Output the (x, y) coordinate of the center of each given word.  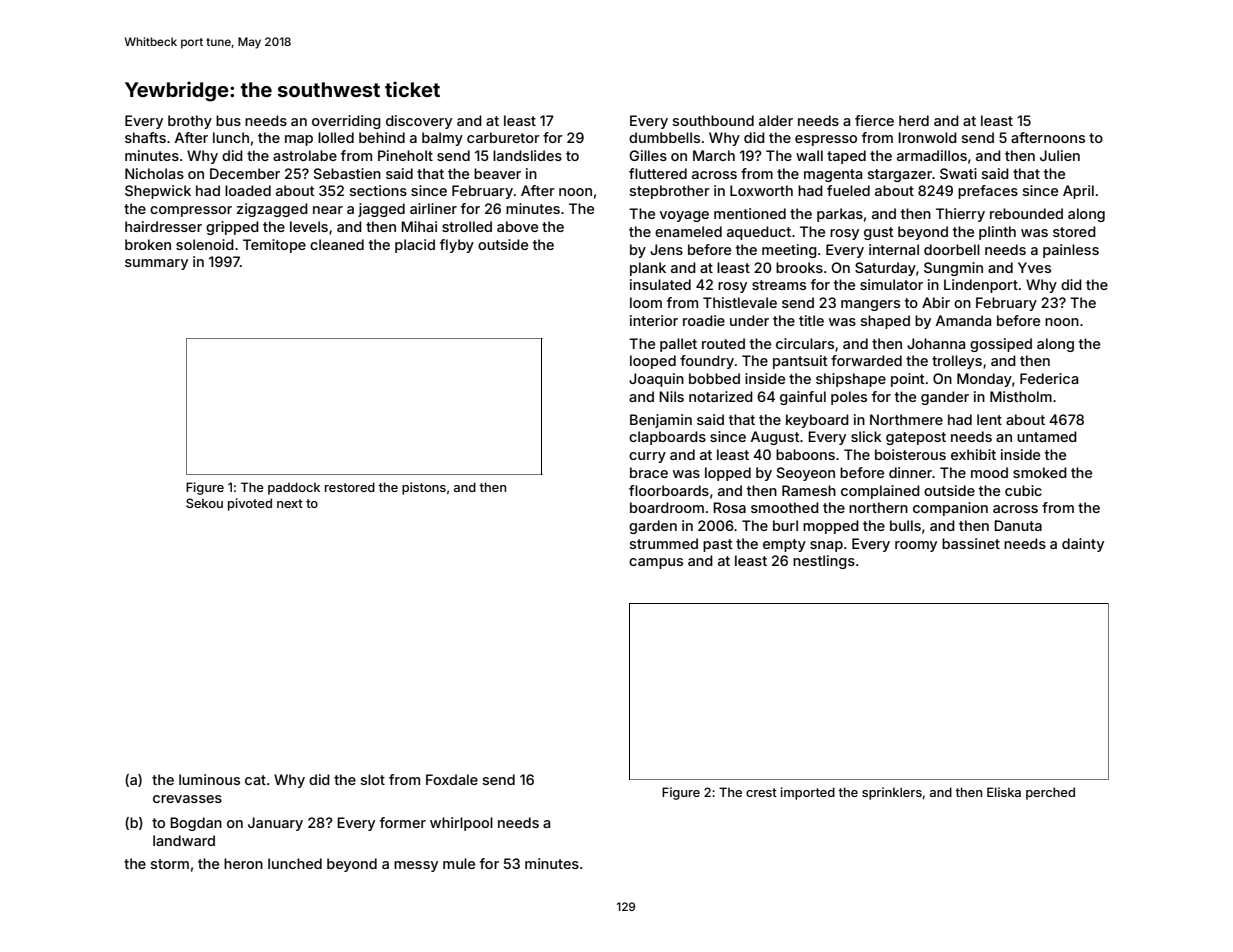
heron (243, 863)
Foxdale (452, 779)
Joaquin (656, 380)
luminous (209, 779)
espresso (826, 140)
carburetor (503, 137)
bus (228, 120)
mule (459, 863)
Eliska (1004, 792)
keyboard (817, 421)
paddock (294, 488)
